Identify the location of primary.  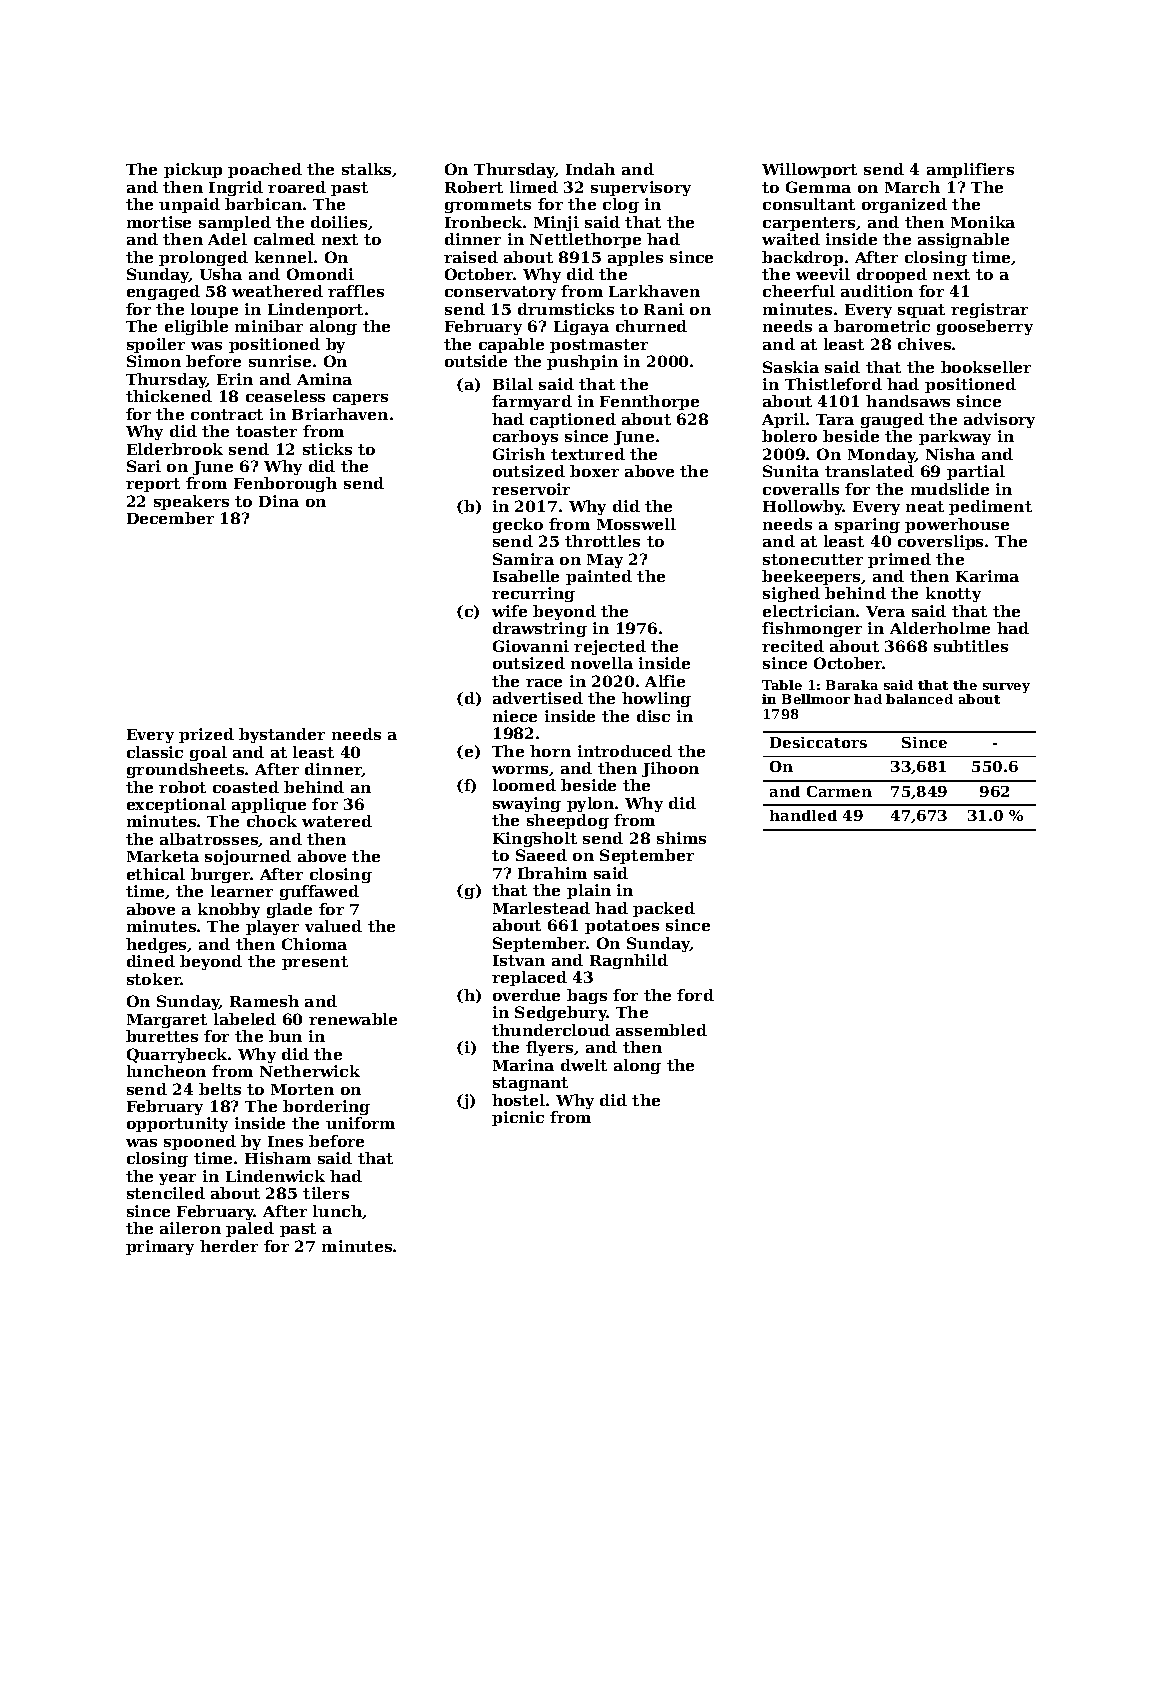
(160, 1247).
